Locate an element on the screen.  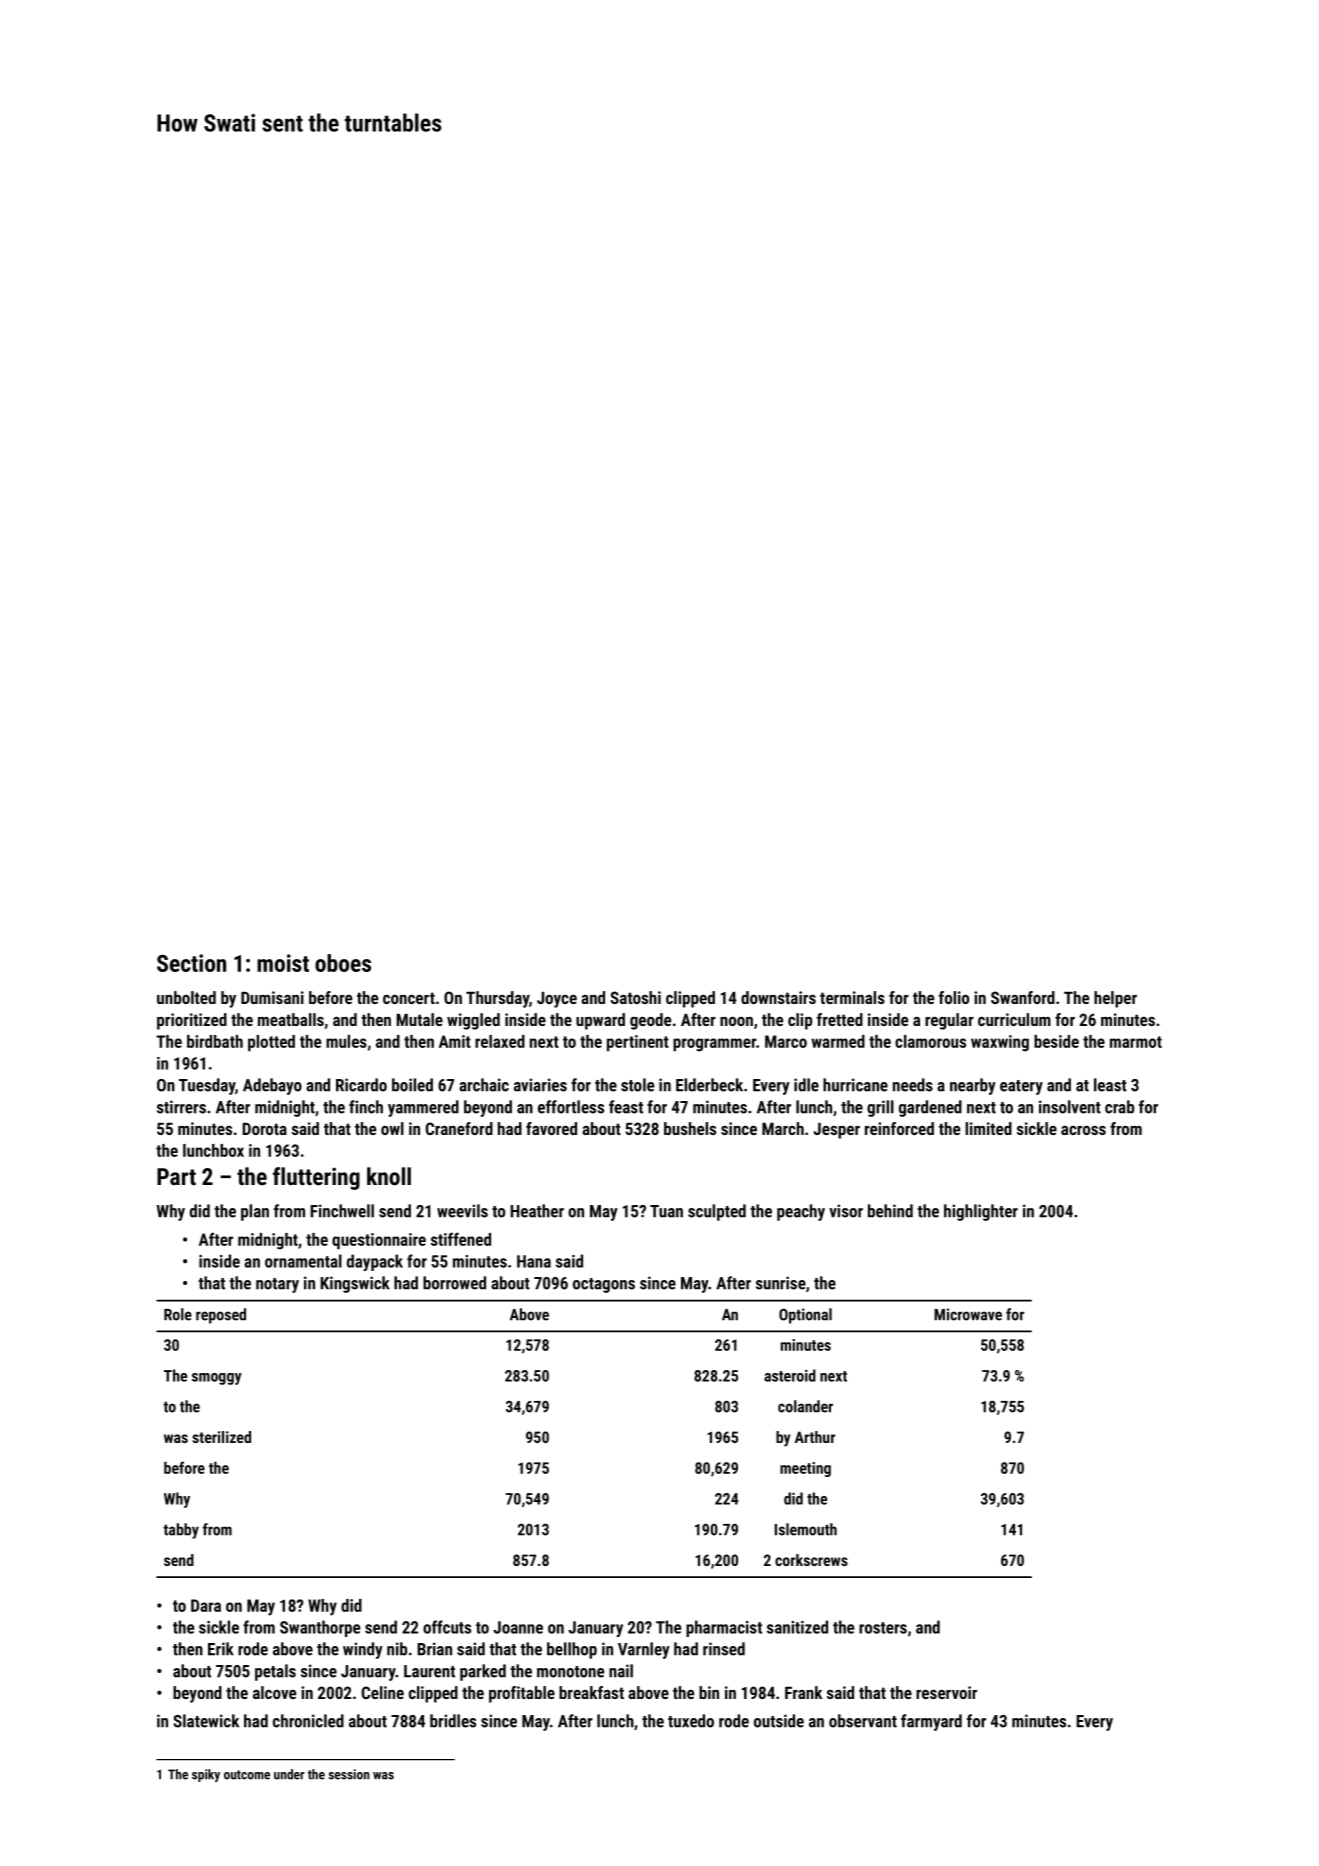
Arthur is located at coordinates (815, 1437).
